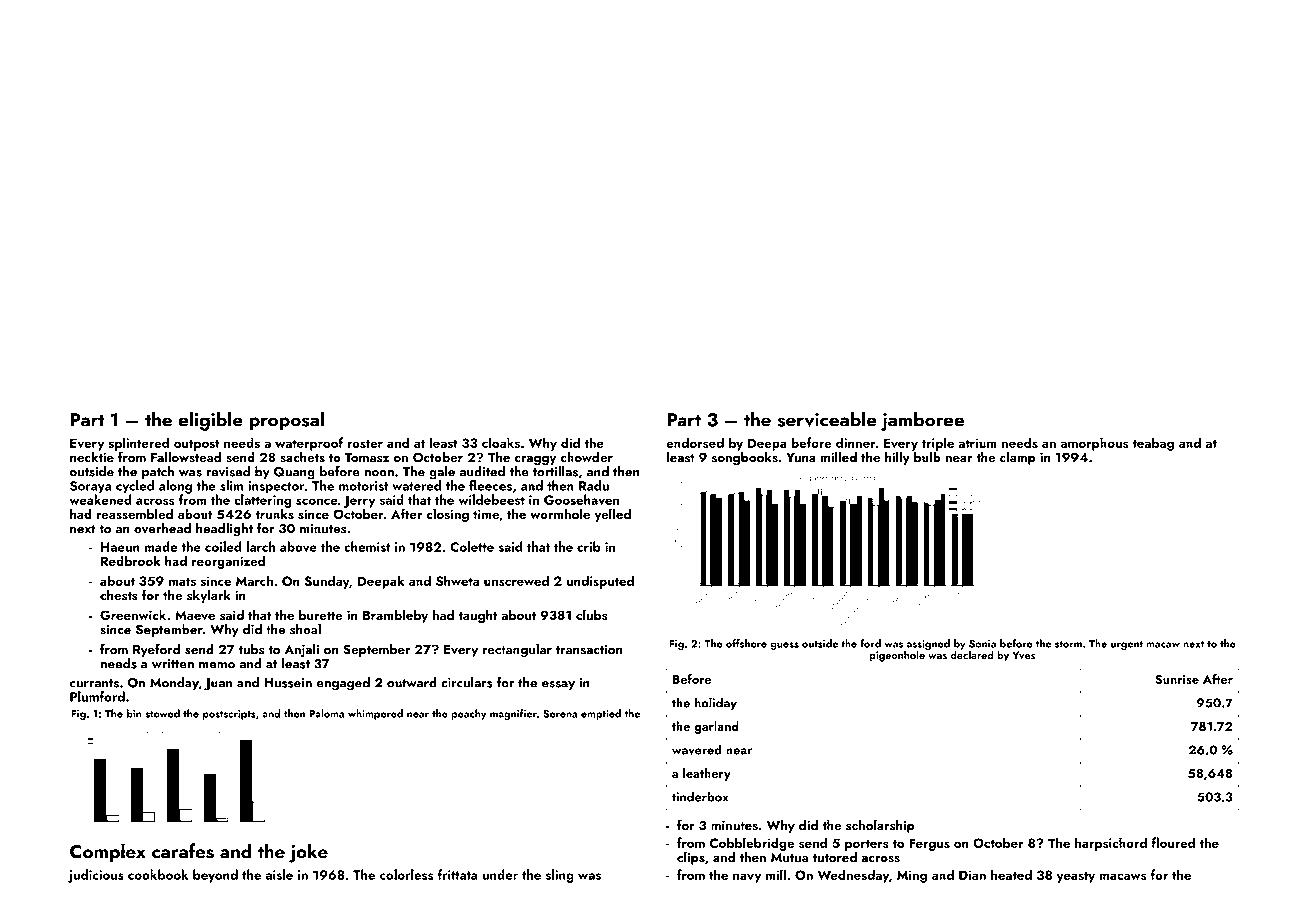 This page has height=924, width=1308. What do you see at coordinates (406, 874) in the page?
I see `colorless` at bounding box center [406, 874].
